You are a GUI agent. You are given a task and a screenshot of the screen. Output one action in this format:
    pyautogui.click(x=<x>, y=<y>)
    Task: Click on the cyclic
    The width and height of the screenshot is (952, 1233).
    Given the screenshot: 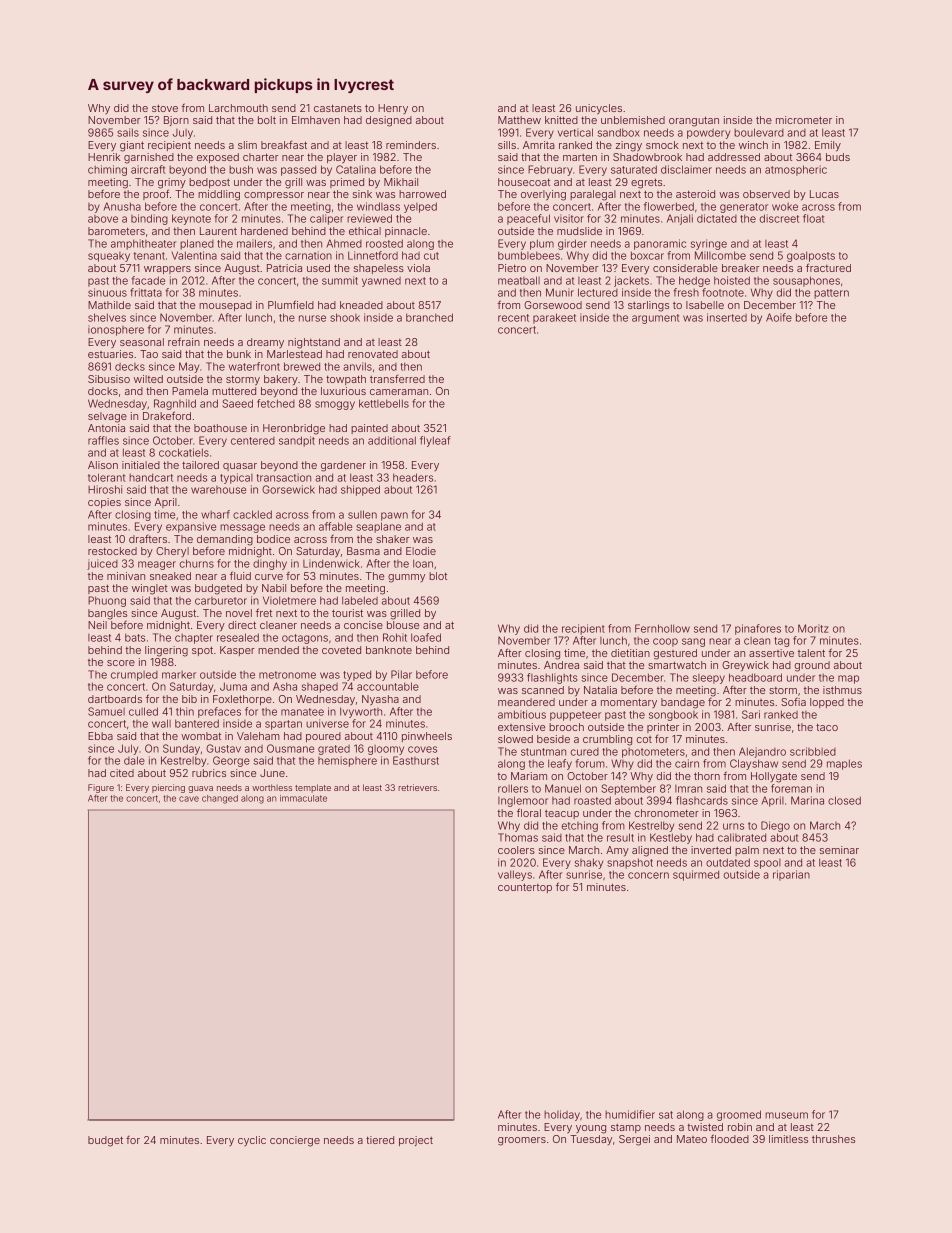 What is the action you would take?
    pyautogui.click(x=252, y=1141)
